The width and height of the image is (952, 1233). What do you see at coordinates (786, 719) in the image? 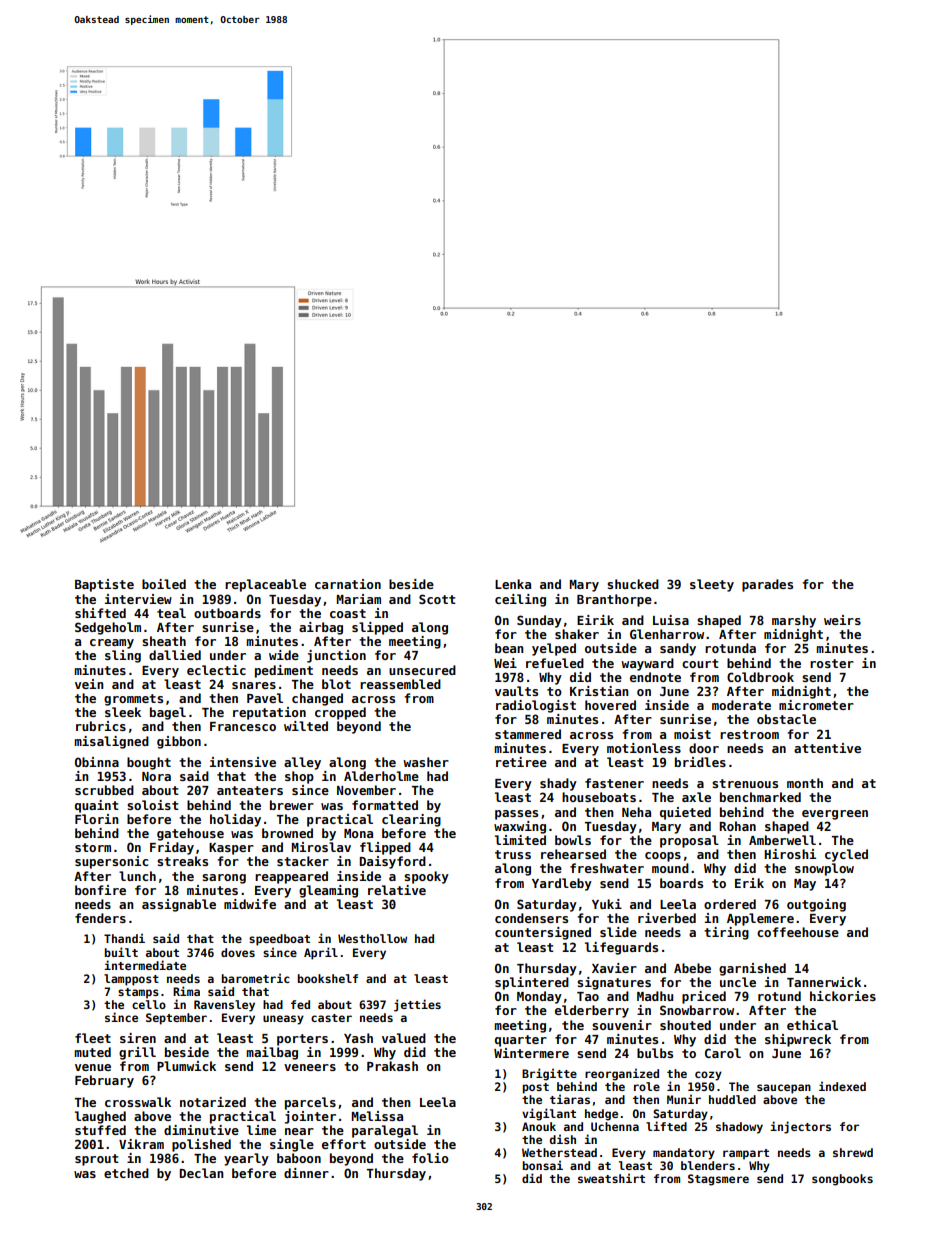
I see `obstacle` at bounding box center [786, 719].
